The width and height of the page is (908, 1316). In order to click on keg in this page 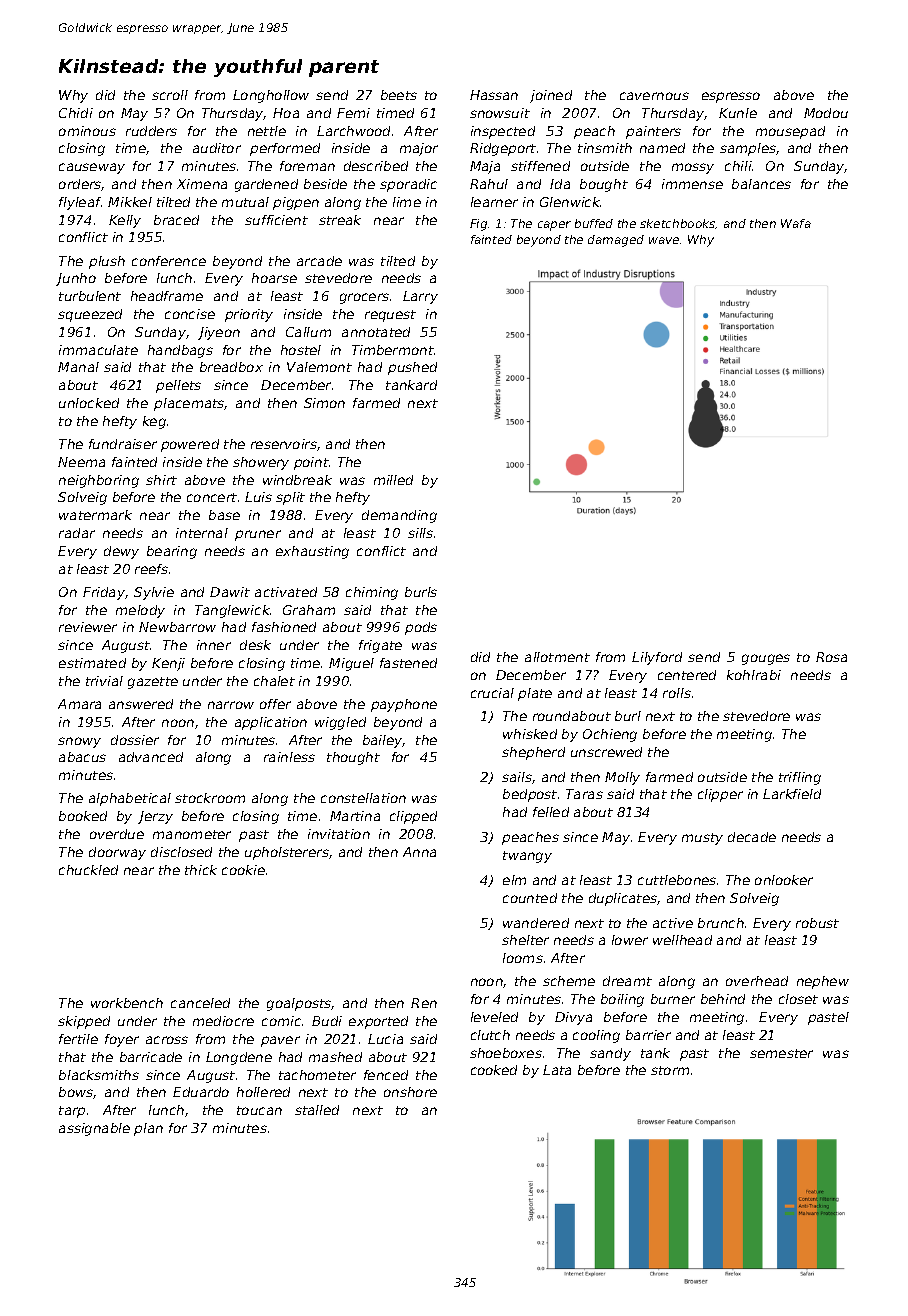, I will do `click(154, 422)`.
